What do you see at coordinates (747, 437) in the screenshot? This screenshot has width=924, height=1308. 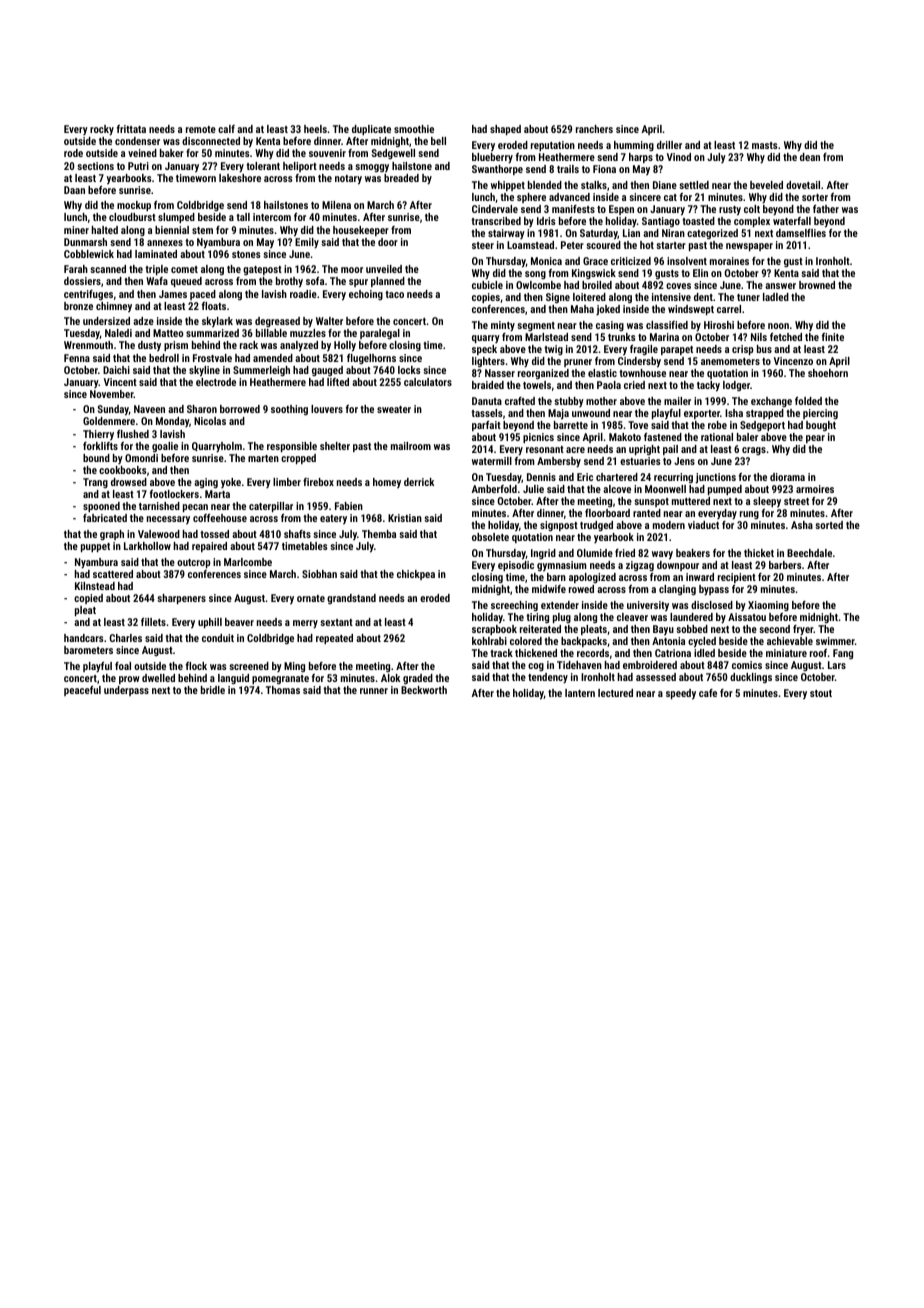 I see `baler` at bounding box center [747, 437].
